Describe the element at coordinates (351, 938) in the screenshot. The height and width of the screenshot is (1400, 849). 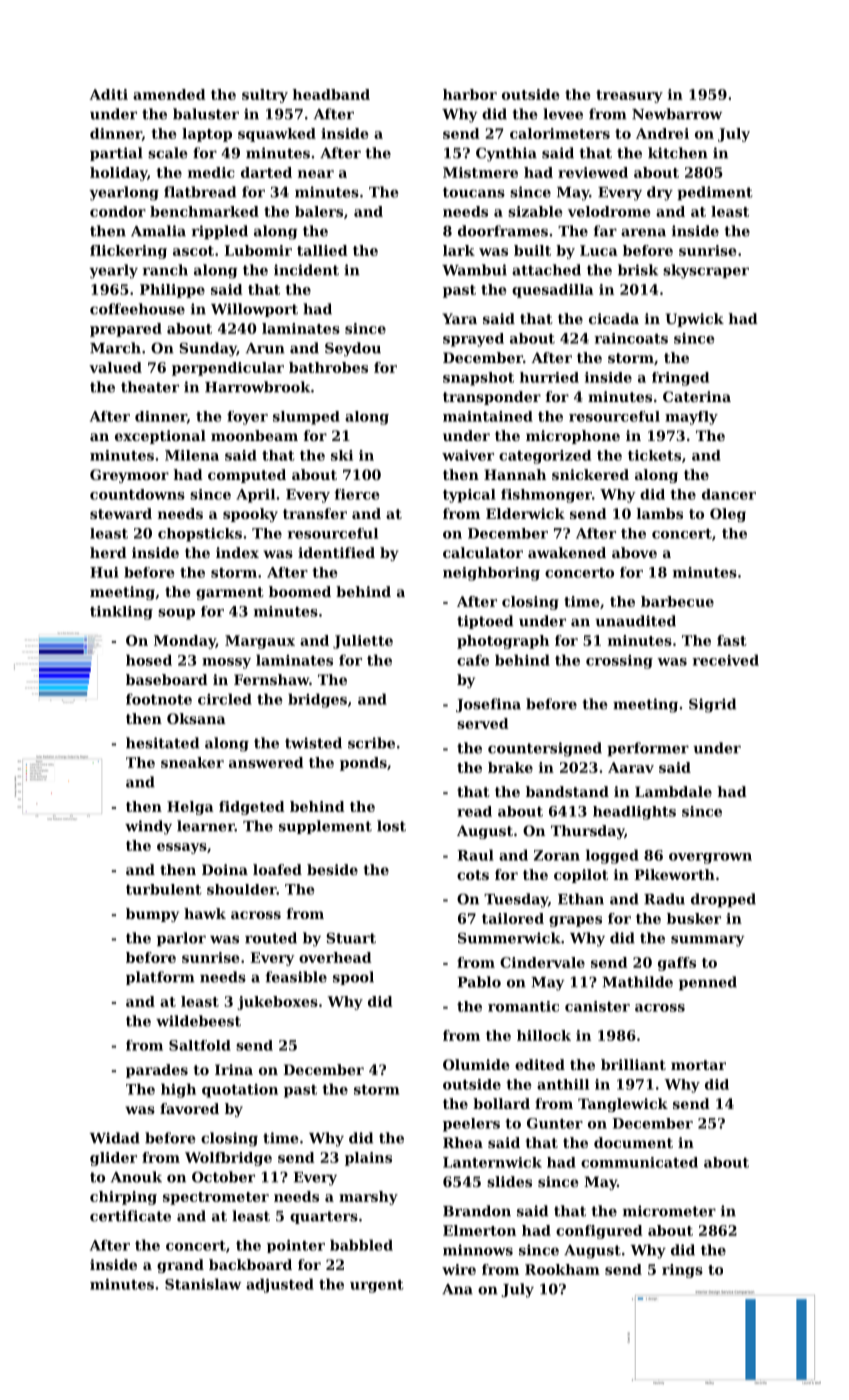
I see `Stuart` at that location.
